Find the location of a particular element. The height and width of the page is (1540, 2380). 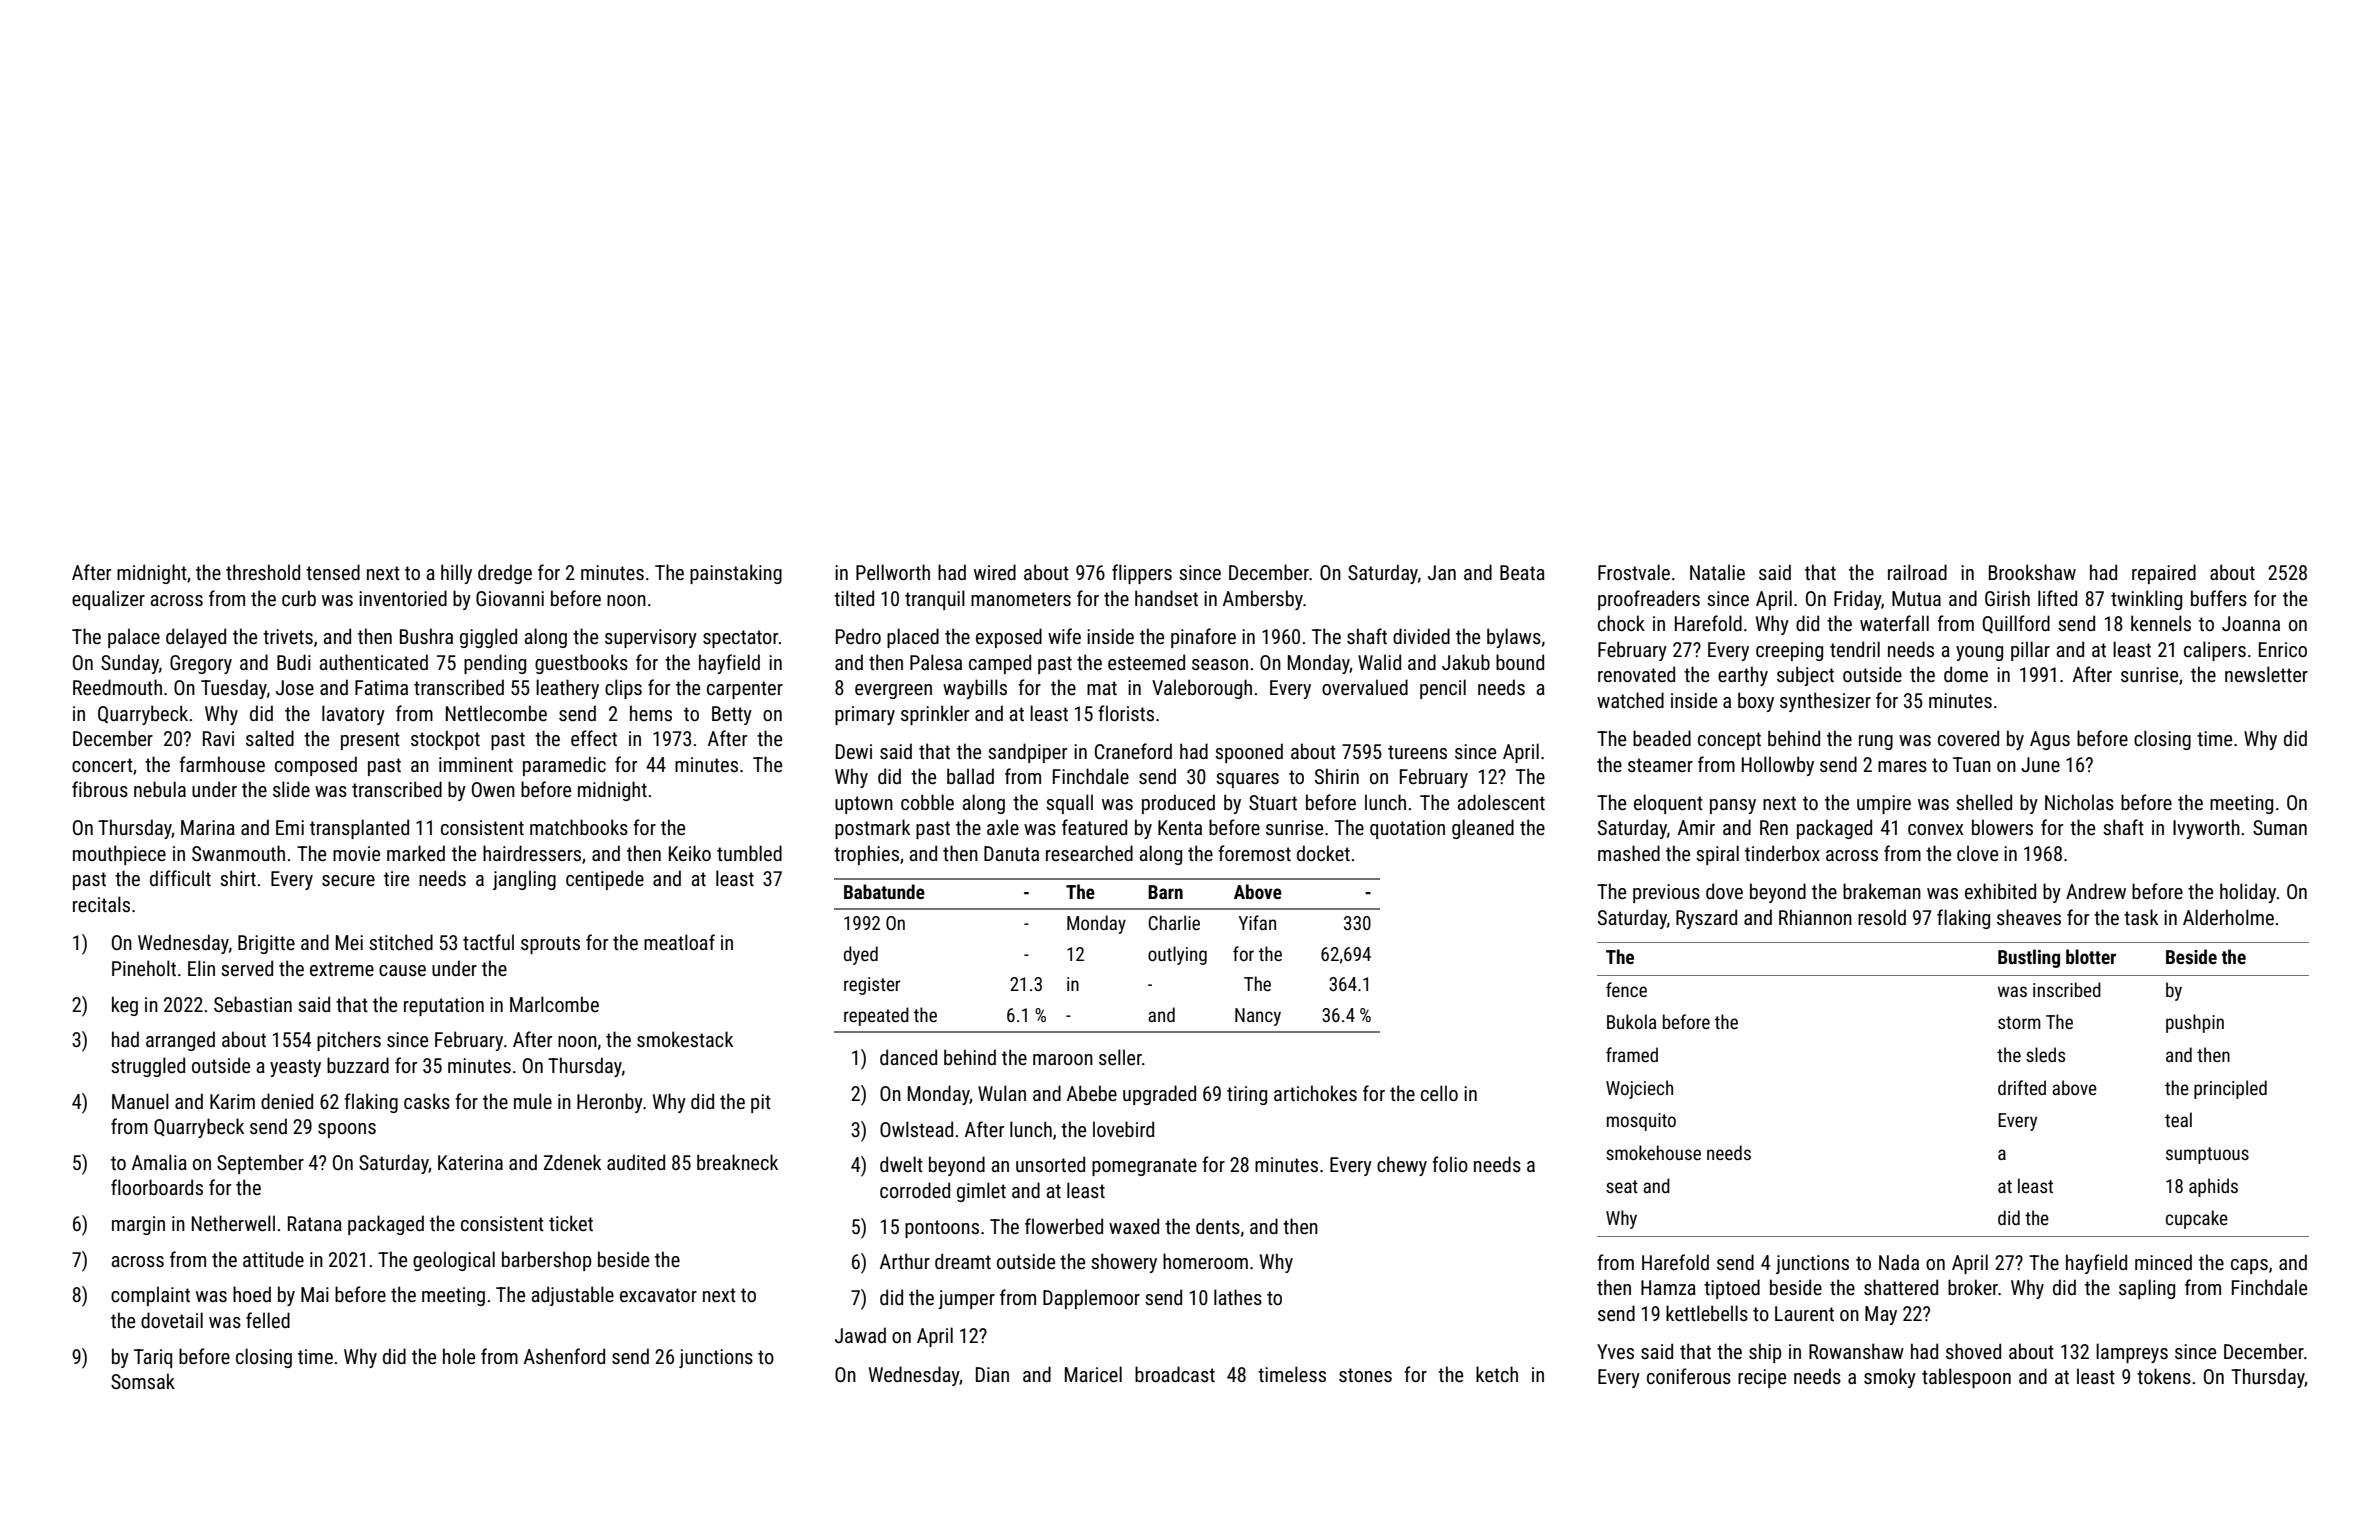

Mai is located at coordinates (315, 1294).
